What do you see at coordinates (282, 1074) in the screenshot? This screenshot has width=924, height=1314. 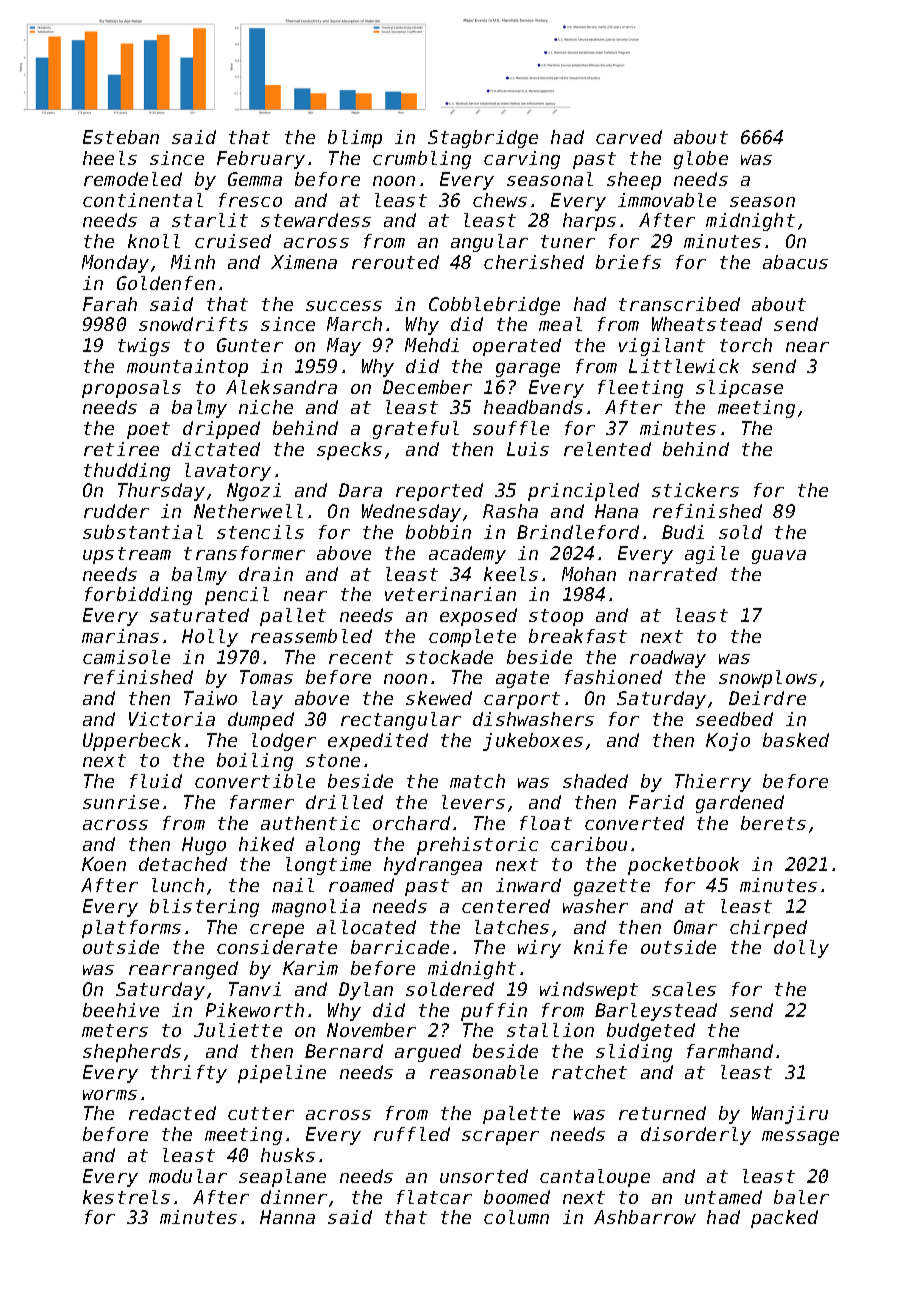 I see `pipeline` at bounding box center [282, 1074].
